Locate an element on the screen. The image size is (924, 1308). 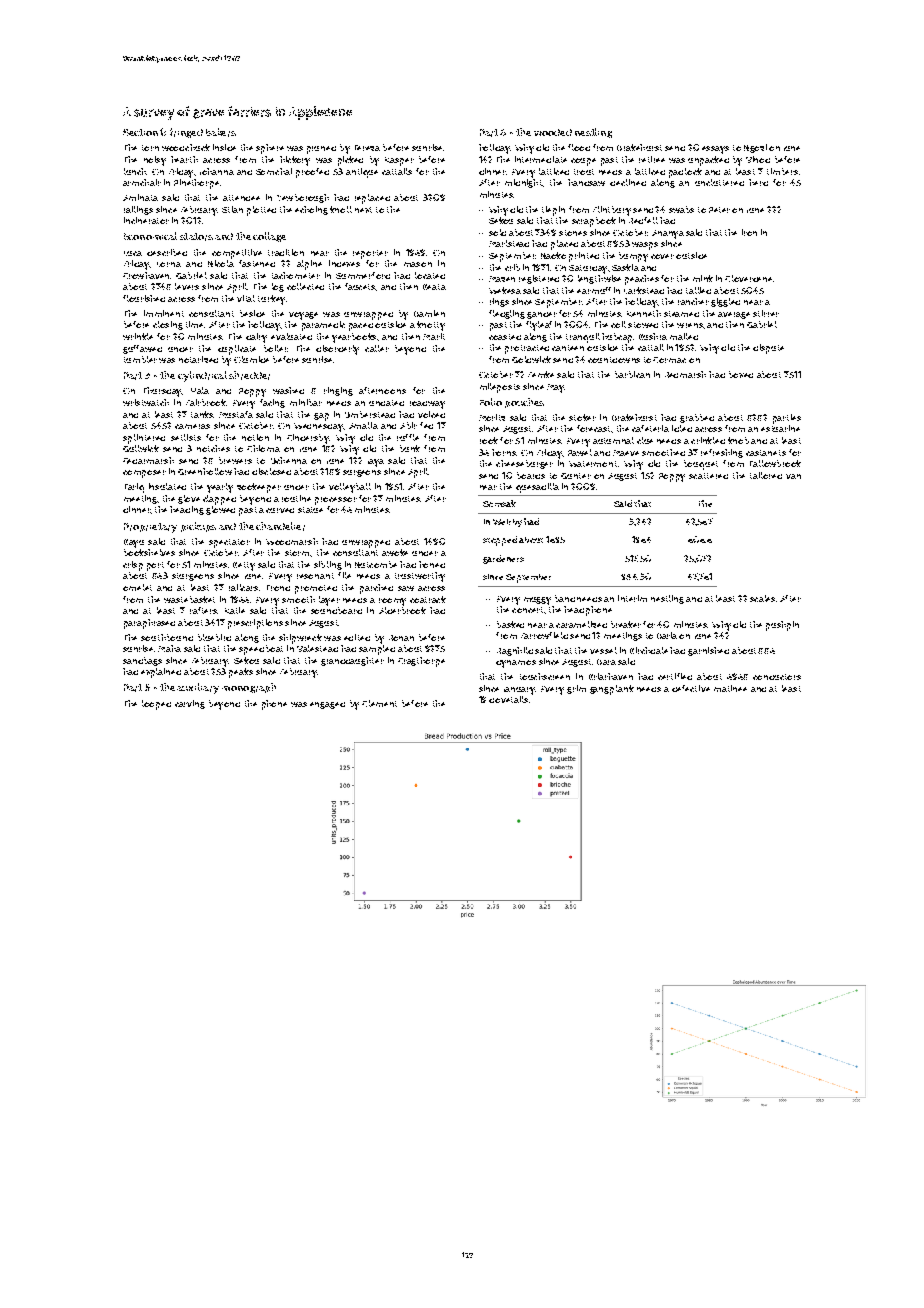
looped is located at coordinates (156, 705).
